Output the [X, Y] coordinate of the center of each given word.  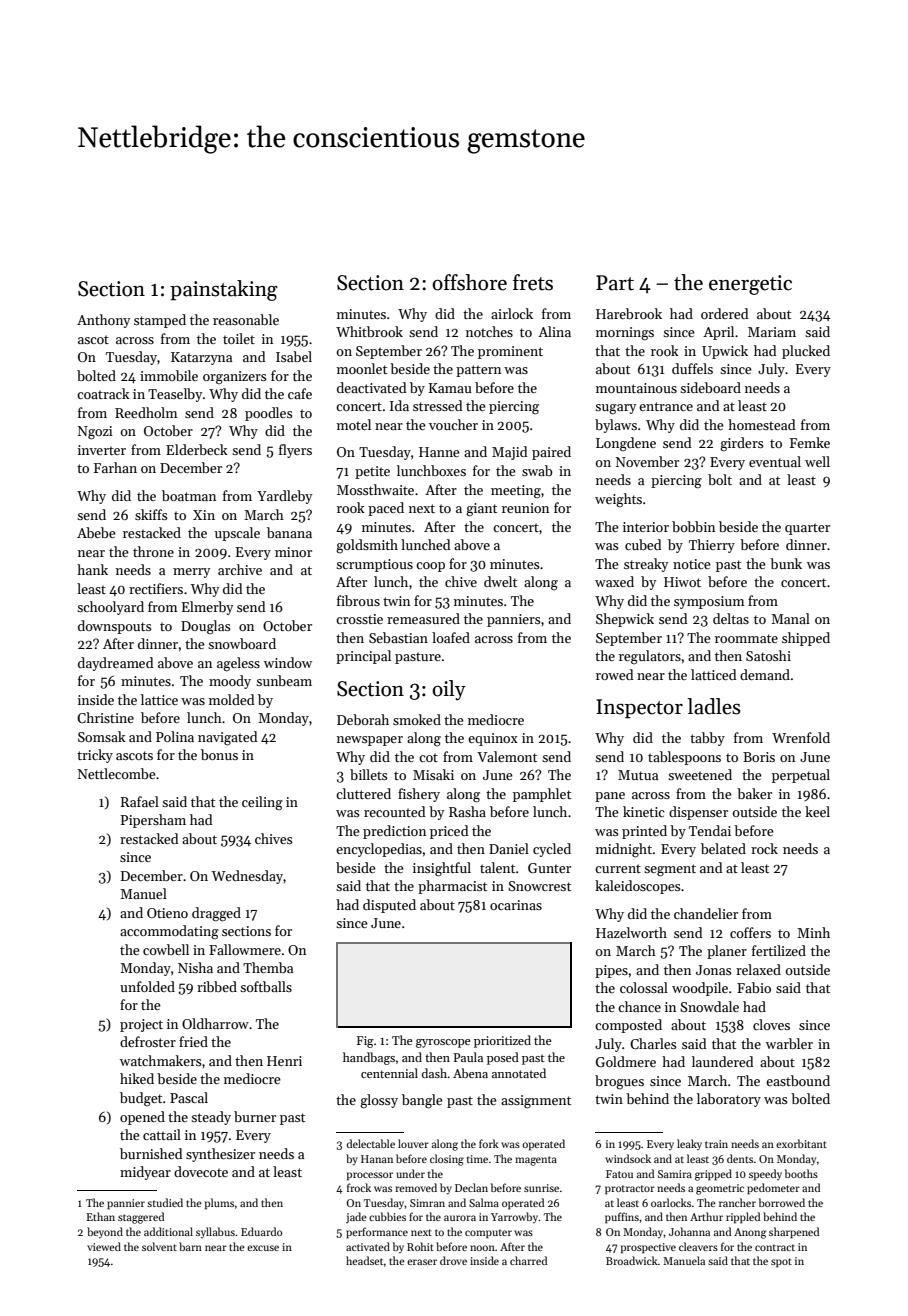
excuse [263, 1248]
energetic [750, 285]
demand [765, 674]
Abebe [96, 532]
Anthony [103, 321]
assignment [536, 1102]
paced [386, 509]
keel [817, 811]
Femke [810, 442]
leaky [689, 1144]
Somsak [102, 736]
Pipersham [153, 821]
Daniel [509, 848]
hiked [137, 1078]
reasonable [246, 319]
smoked [417, 719]
